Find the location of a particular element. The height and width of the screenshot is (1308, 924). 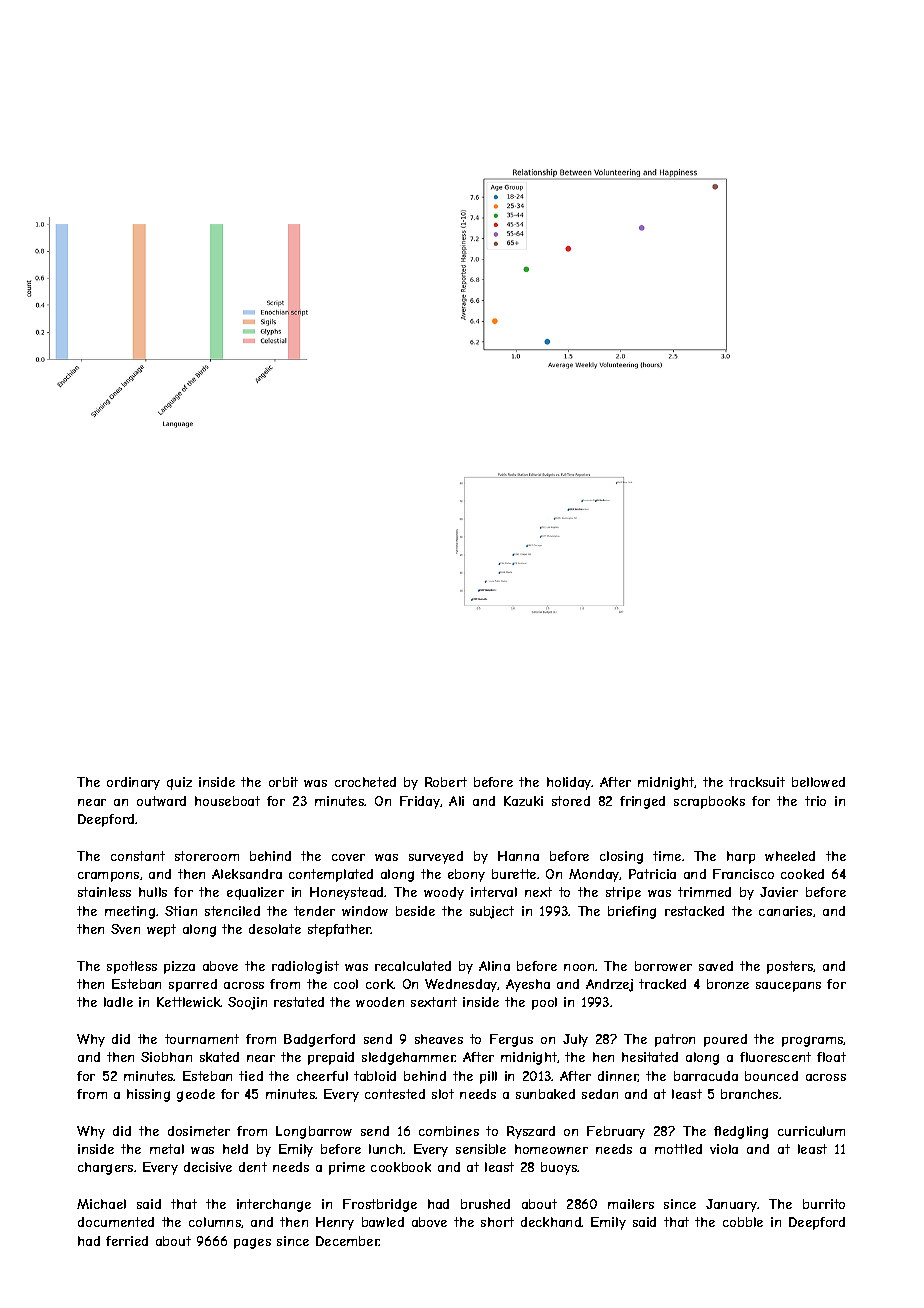

Aleksandra is located at coordinates (247, 874).
